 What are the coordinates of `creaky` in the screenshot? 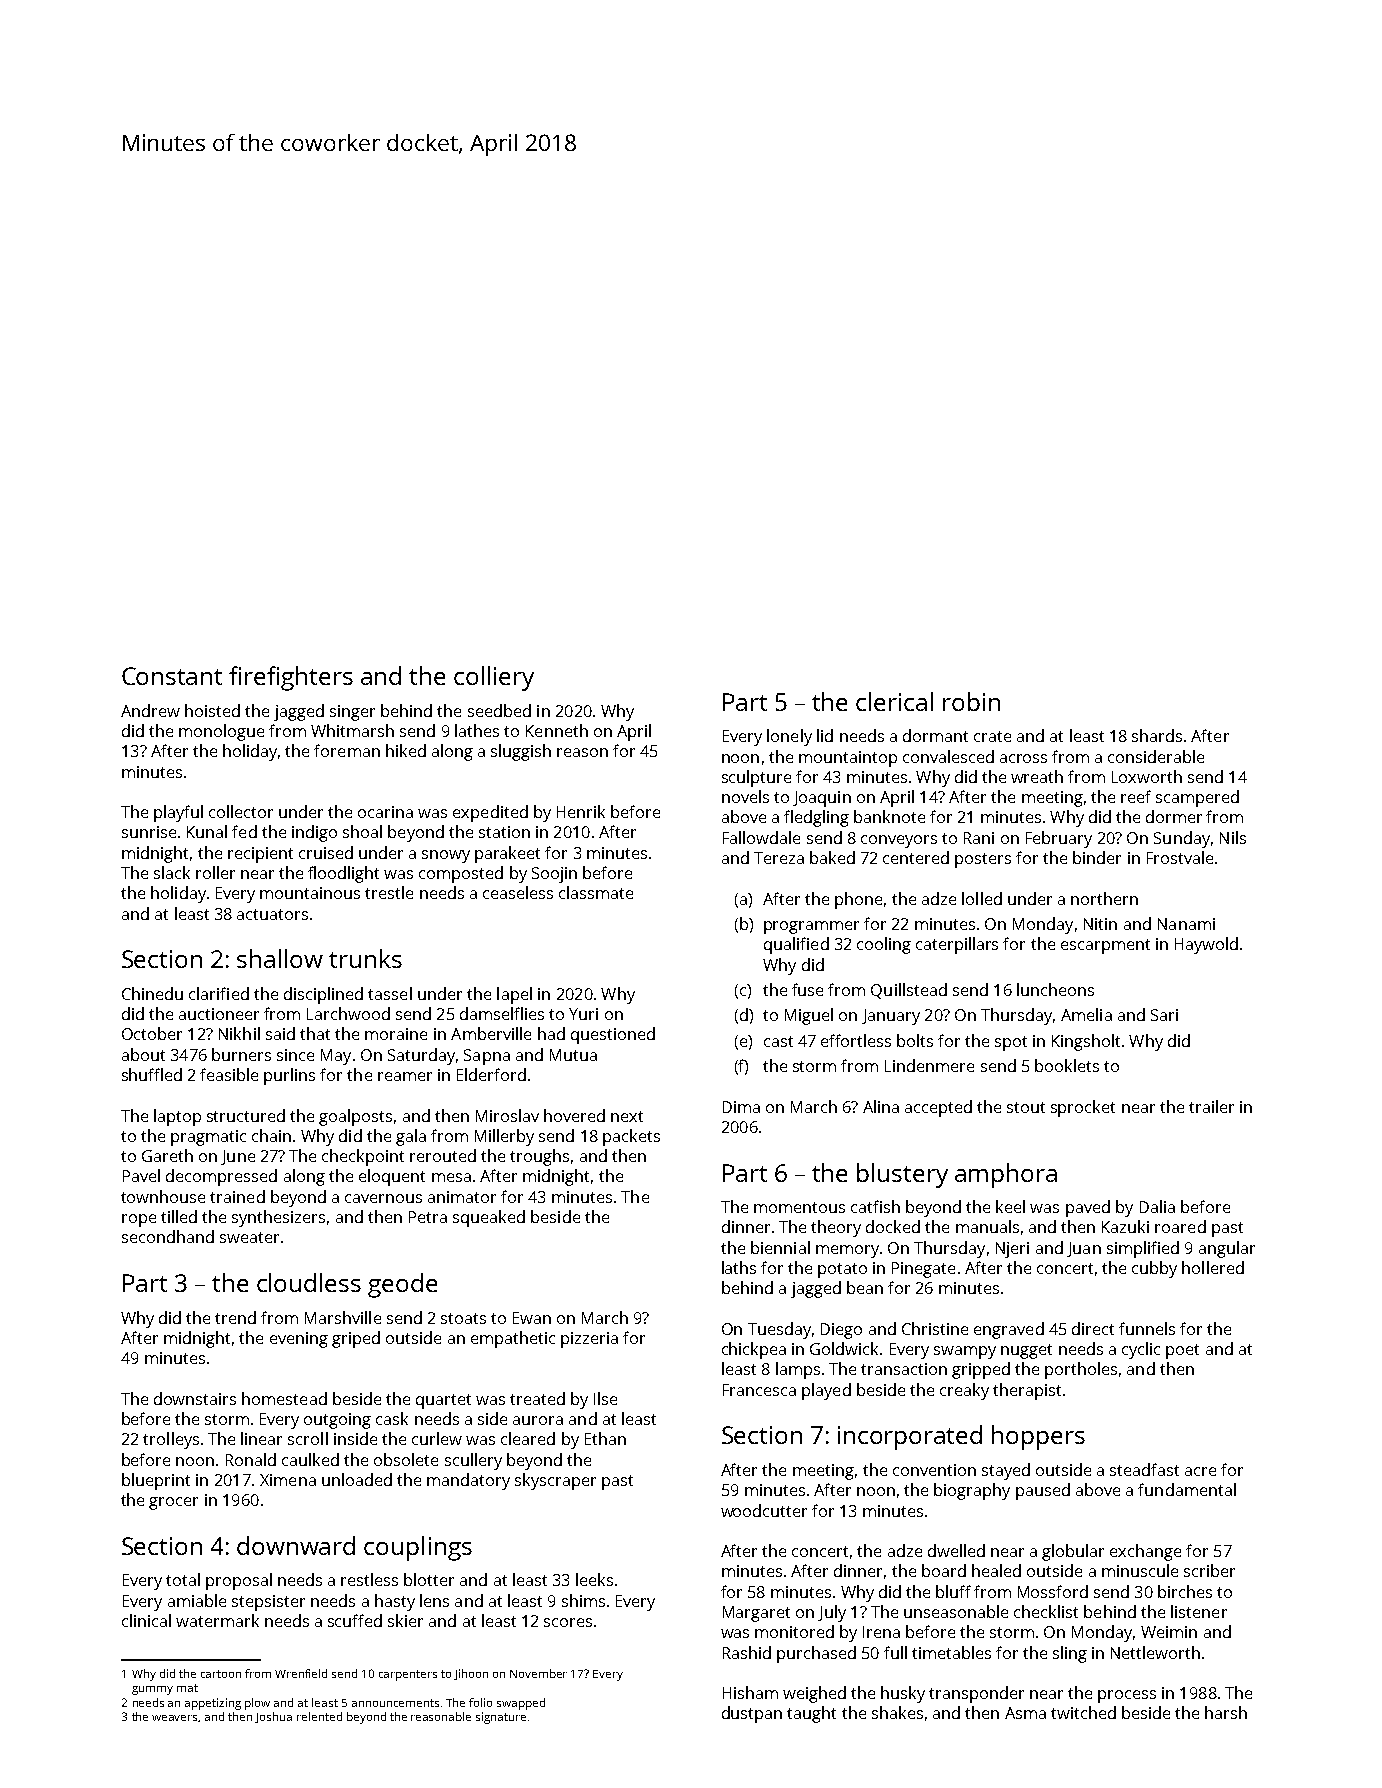 It's located at (964, 1391).
